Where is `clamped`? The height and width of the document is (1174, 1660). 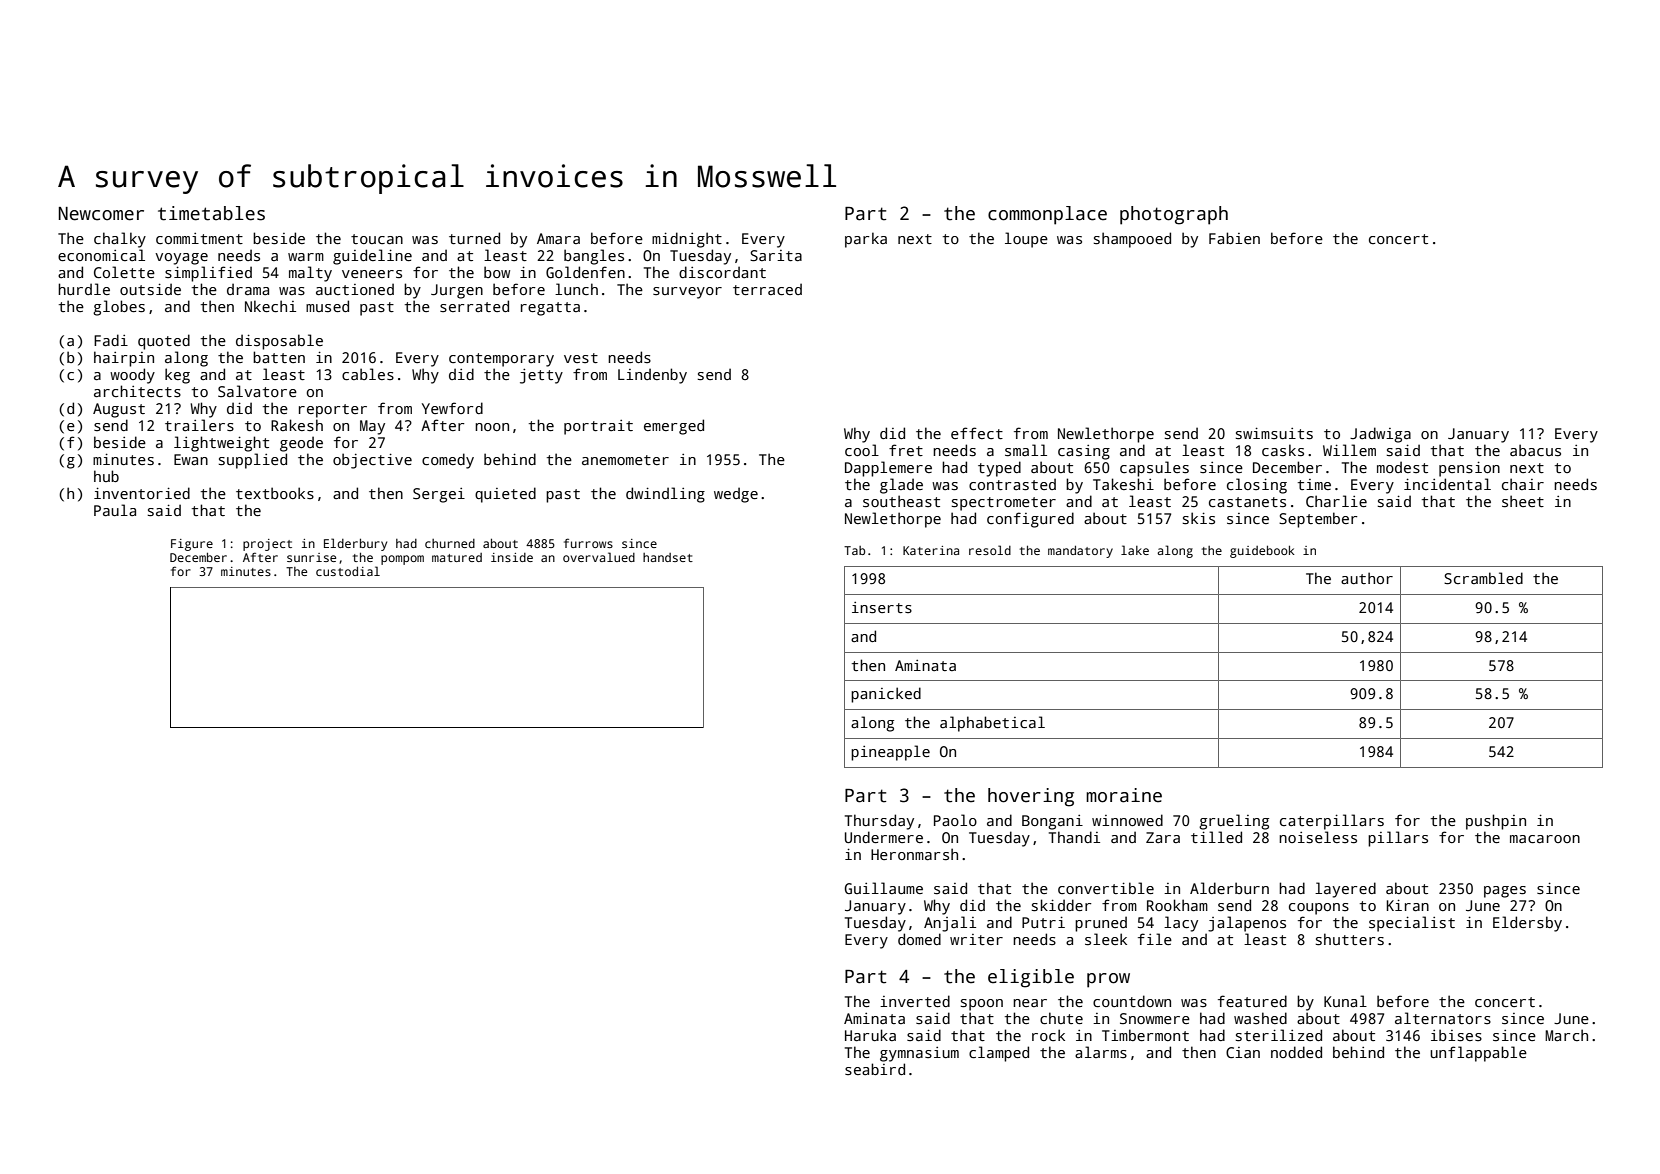
clamped is located at coordinates (999, 1054).
